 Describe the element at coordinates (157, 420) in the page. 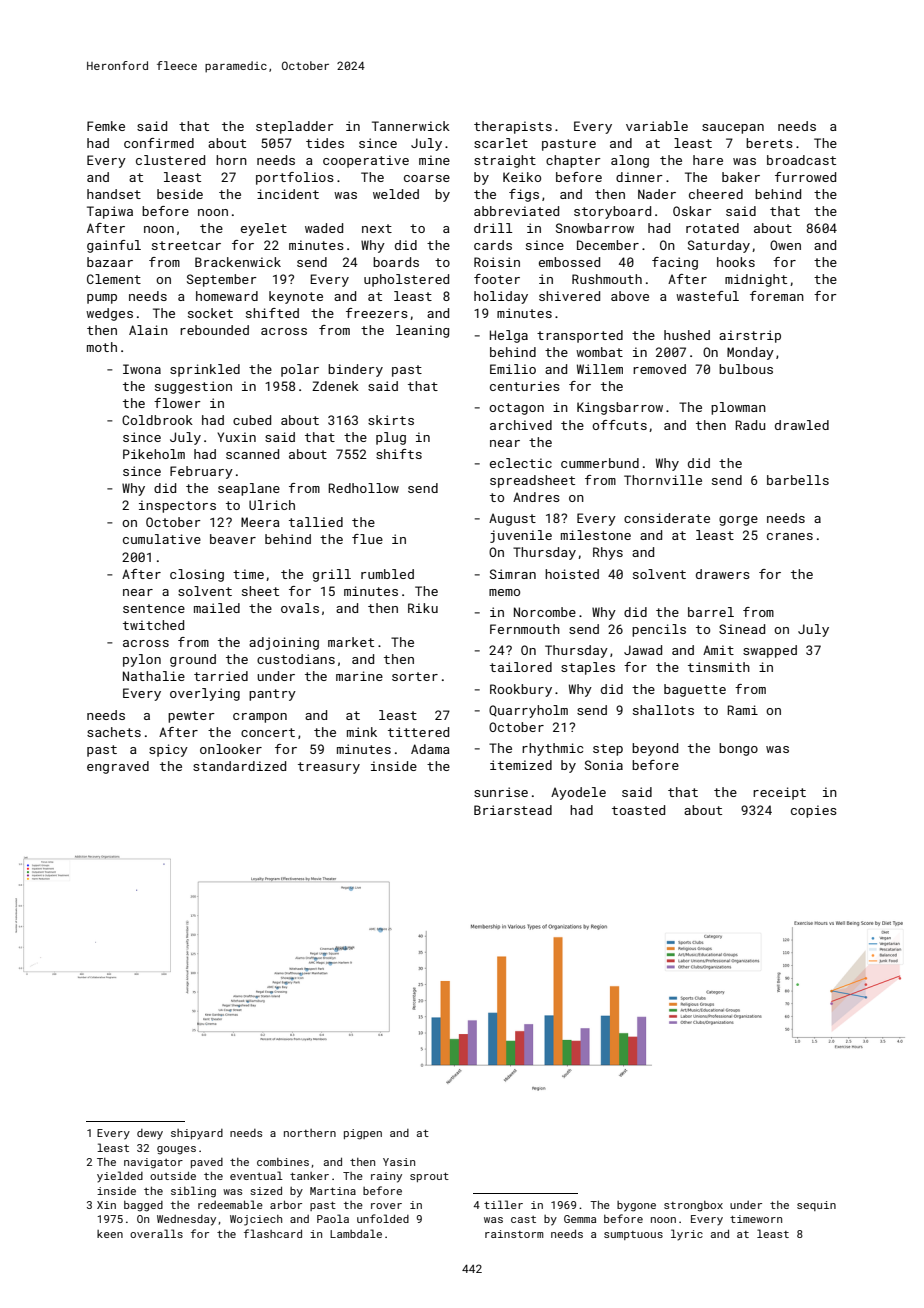

I see `Coldbrook` at that location.
